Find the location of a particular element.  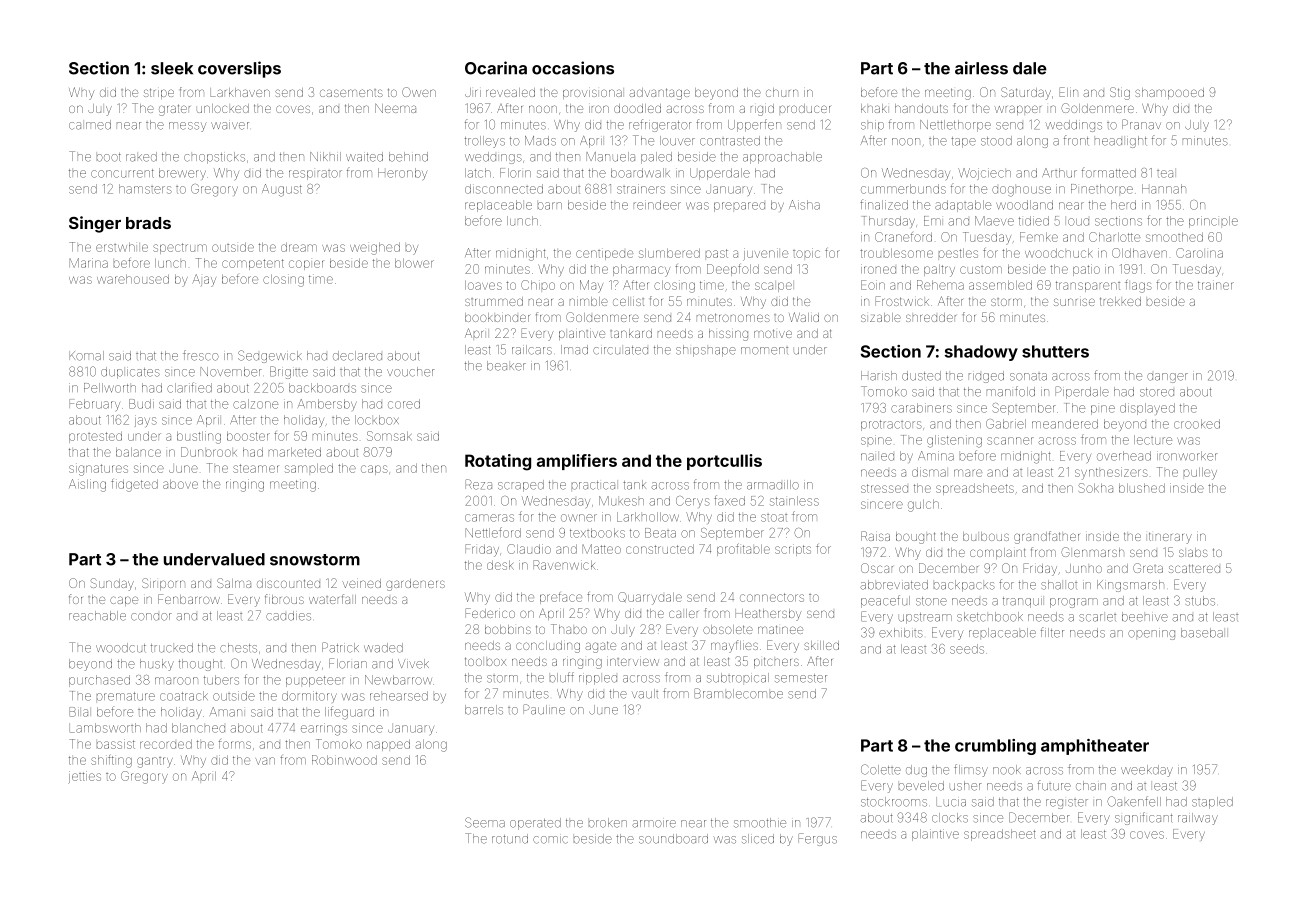

amphitheater is located at coordinates (1095, 747).
